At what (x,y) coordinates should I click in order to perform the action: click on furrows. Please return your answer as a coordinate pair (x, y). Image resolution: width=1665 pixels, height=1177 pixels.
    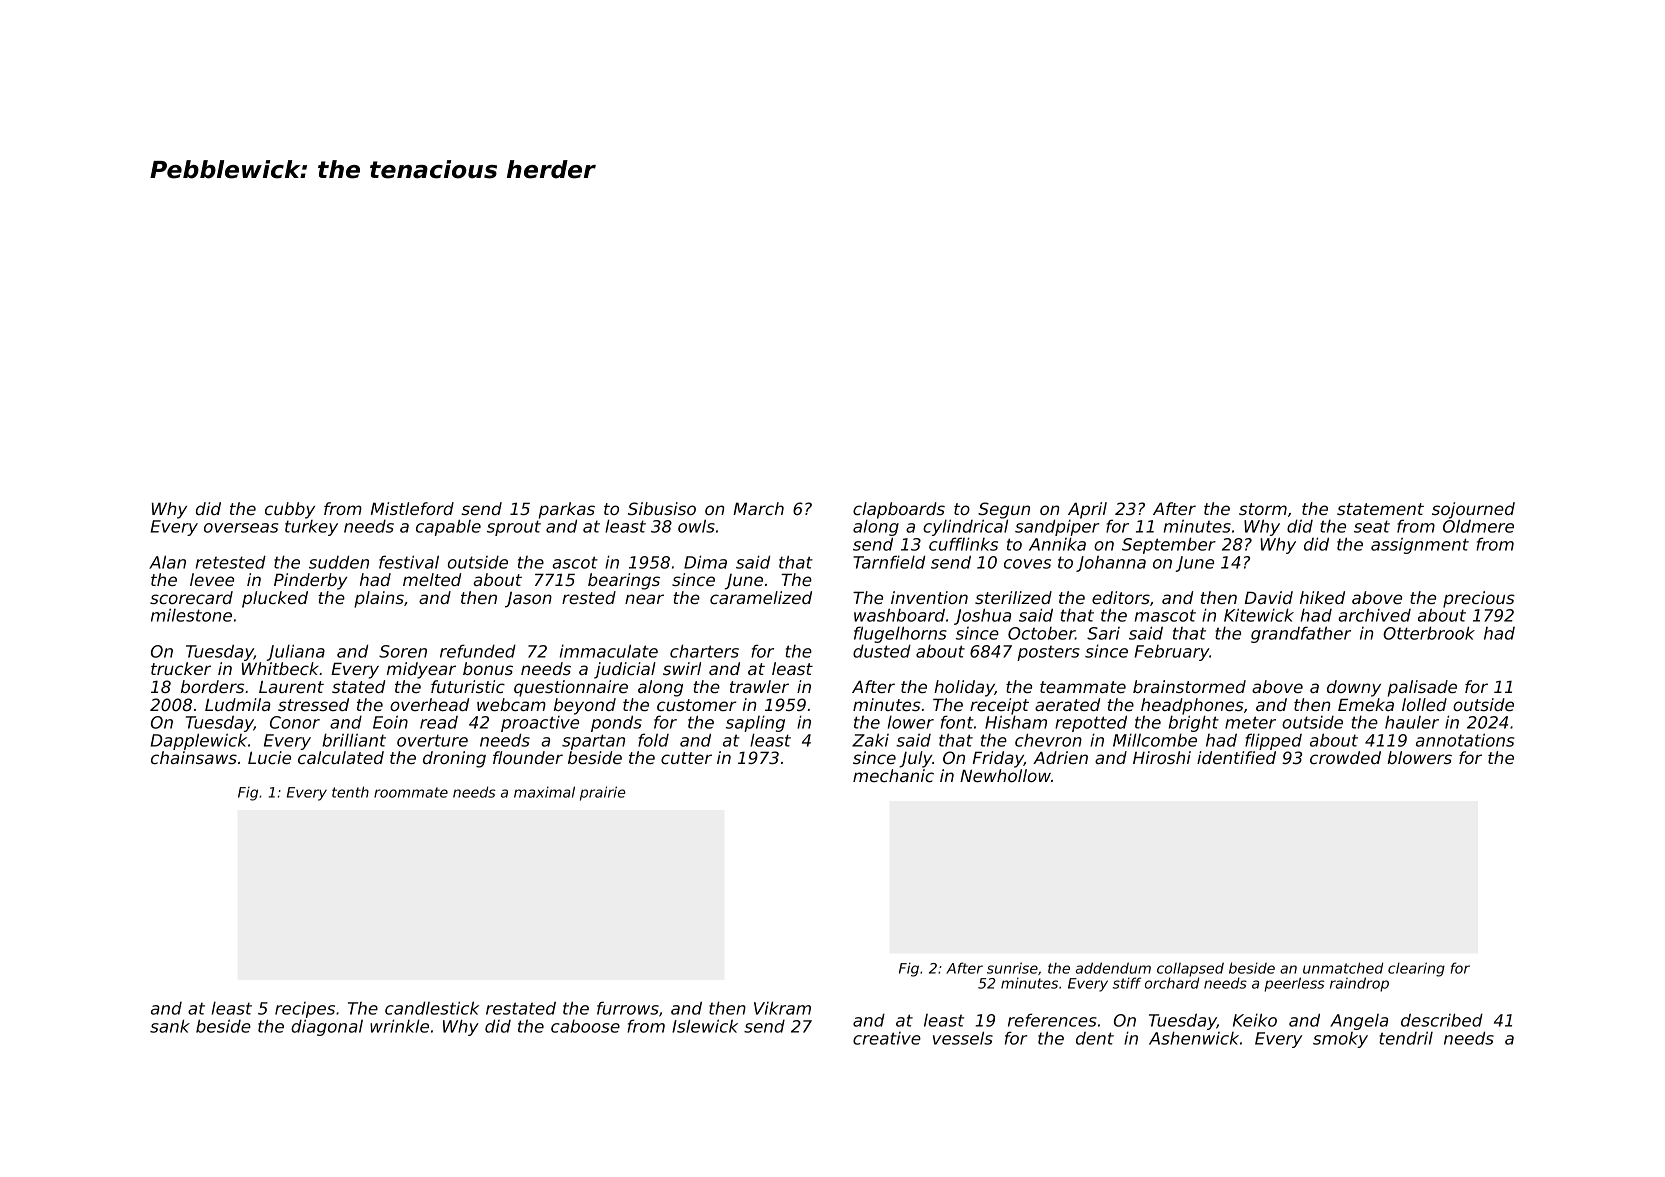
    Looking at the image, I should click on (628, 1008).
